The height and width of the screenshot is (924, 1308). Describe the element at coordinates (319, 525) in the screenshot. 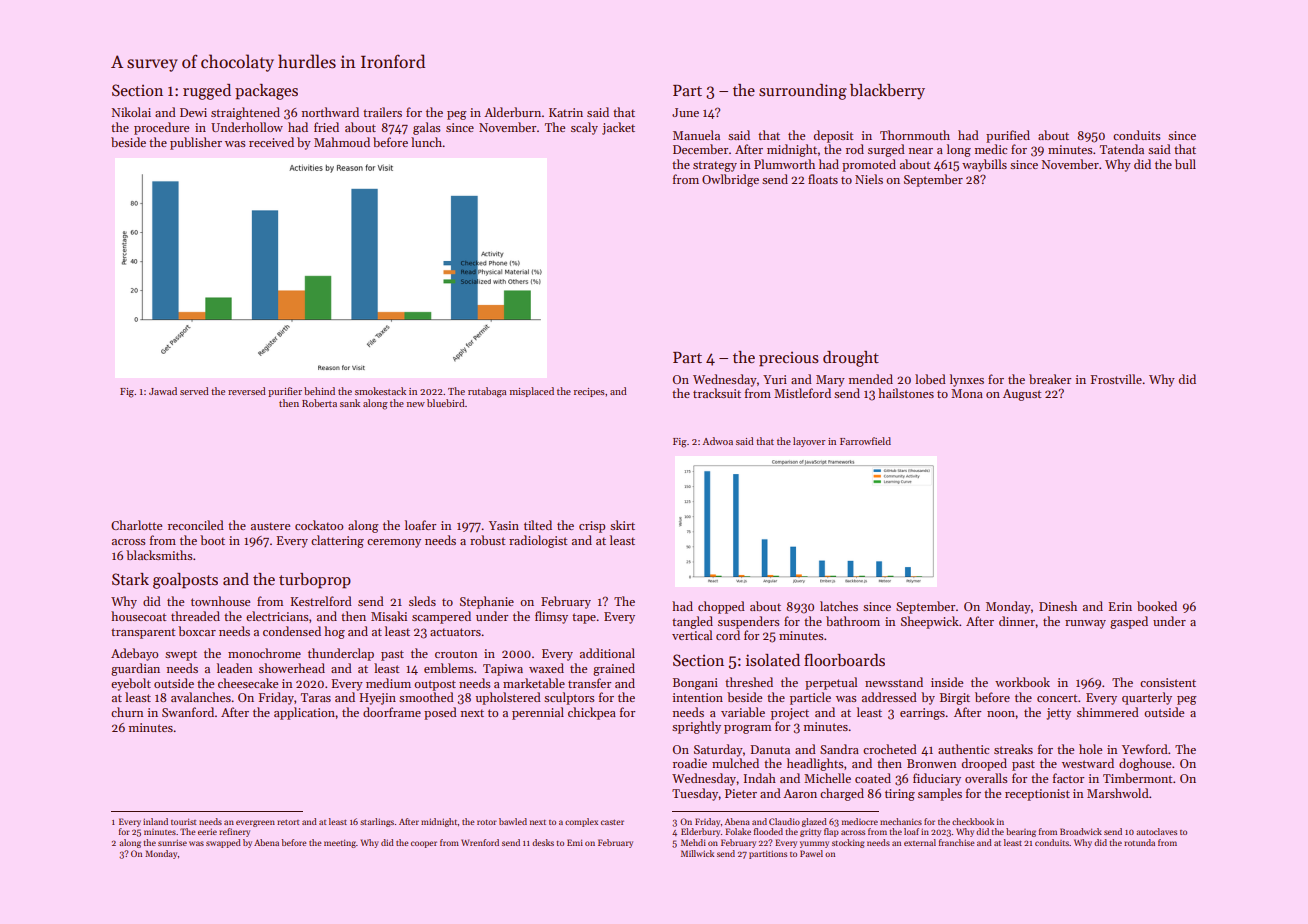

I see `cockatoo` at that location.
